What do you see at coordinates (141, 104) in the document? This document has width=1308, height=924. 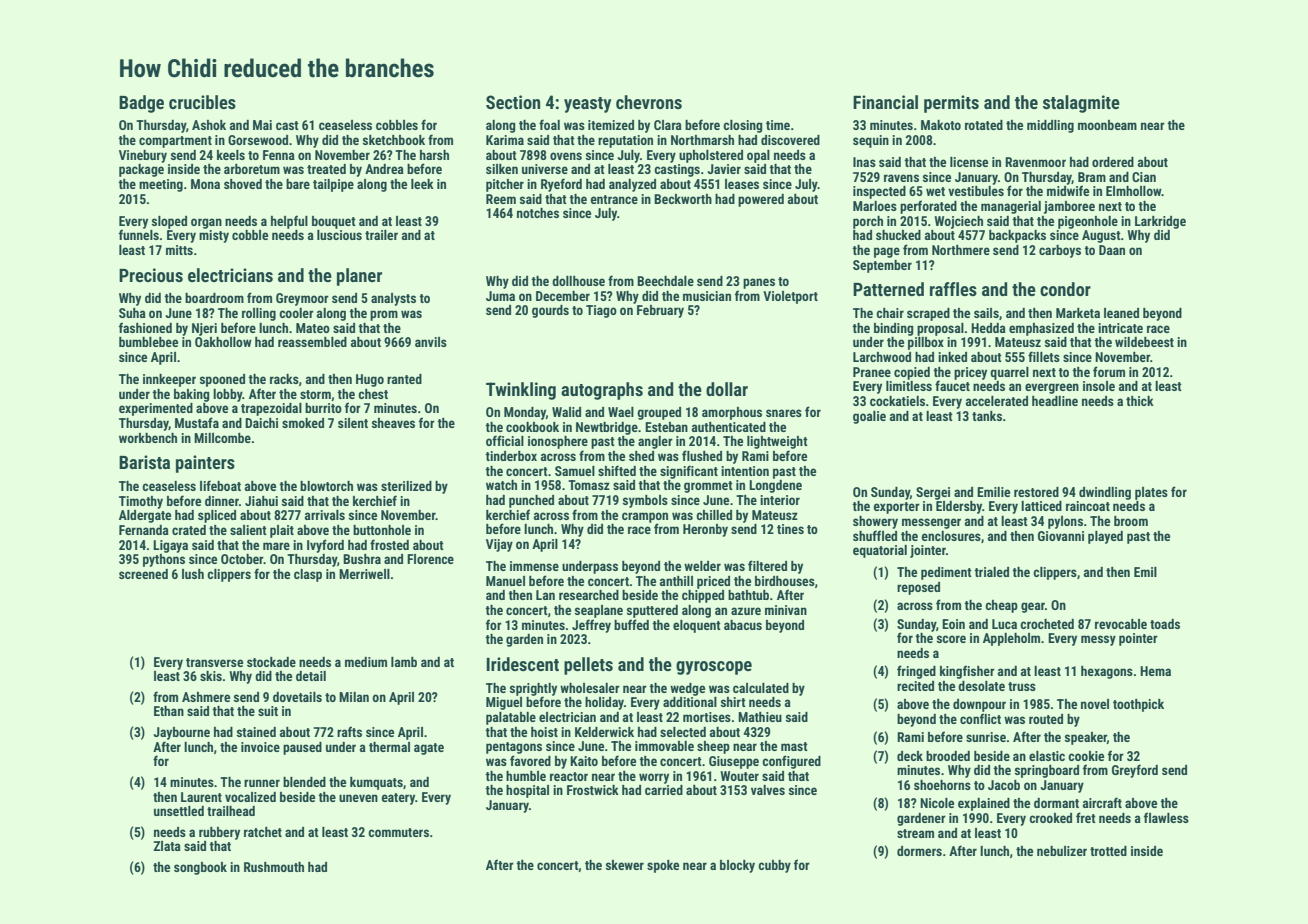 I see `Badge` at bounding box center [141, 104].
